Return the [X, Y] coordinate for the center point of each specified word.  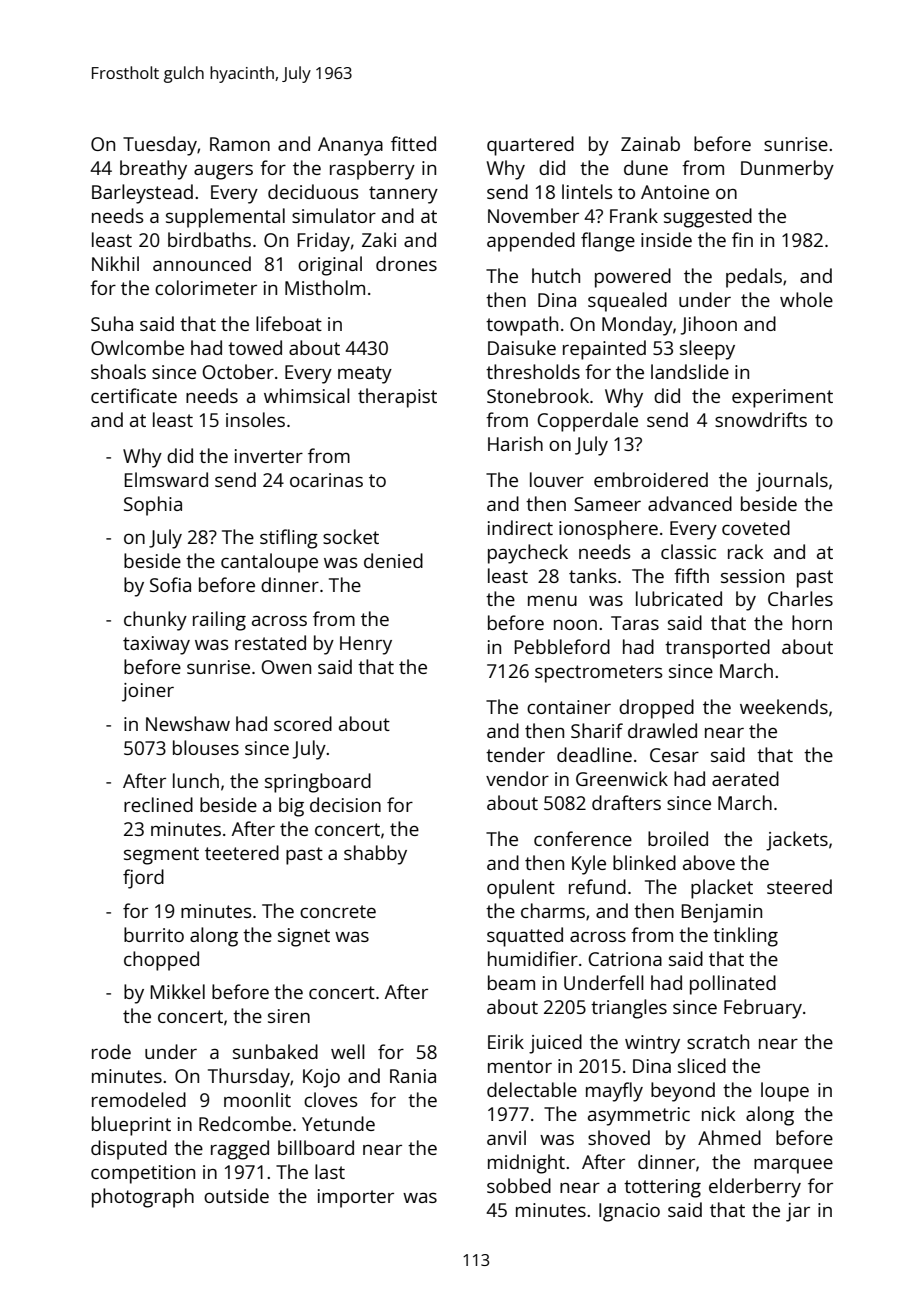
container [569, 707]
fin [742, 239]
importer [356, 1198]
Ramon [240, 144]
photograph [143, 1198]
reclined [158, 804]
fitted [413, 143]
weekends [784, 706]
